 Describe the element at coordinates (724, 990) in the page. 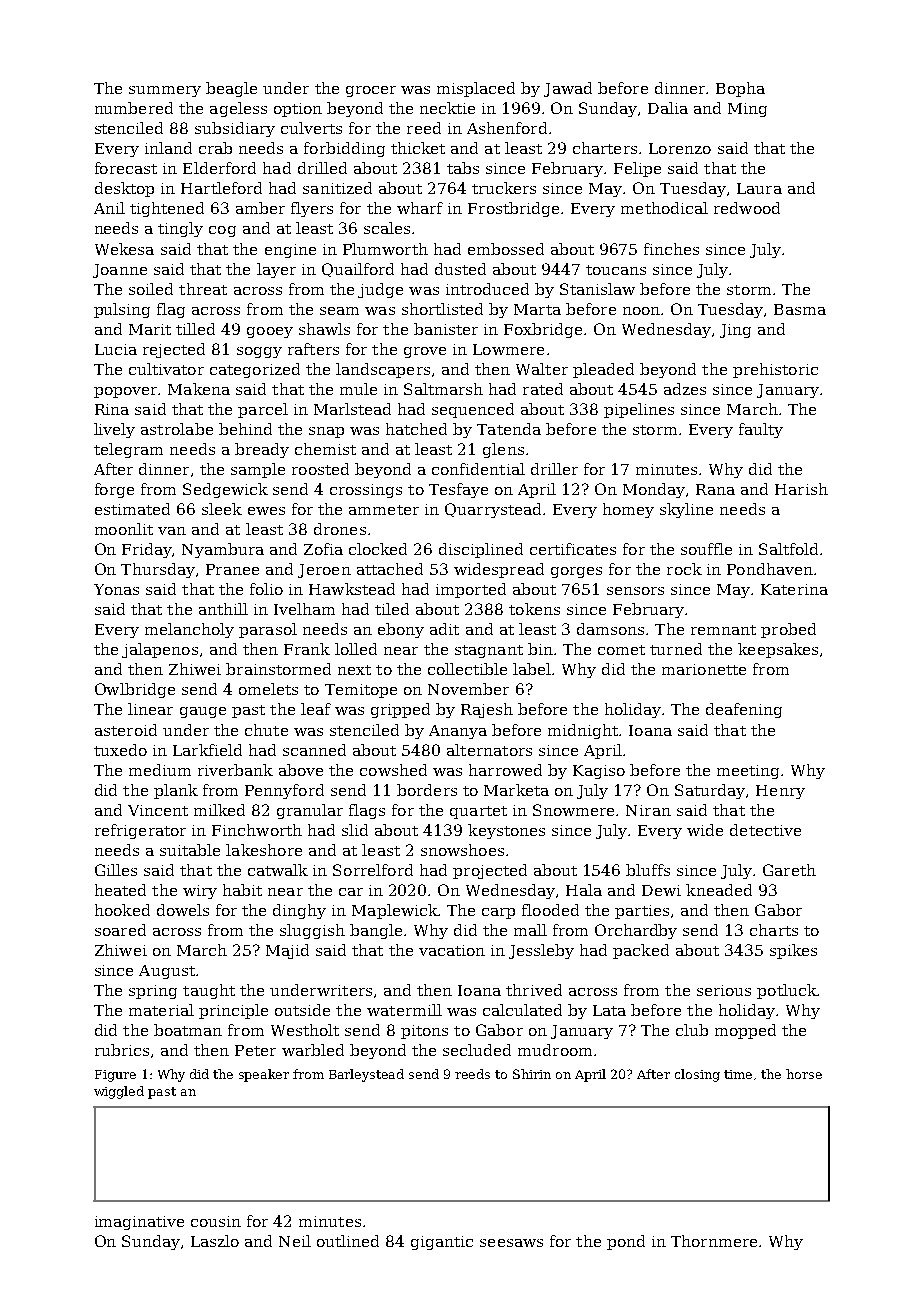

I see `serious` at that location.
